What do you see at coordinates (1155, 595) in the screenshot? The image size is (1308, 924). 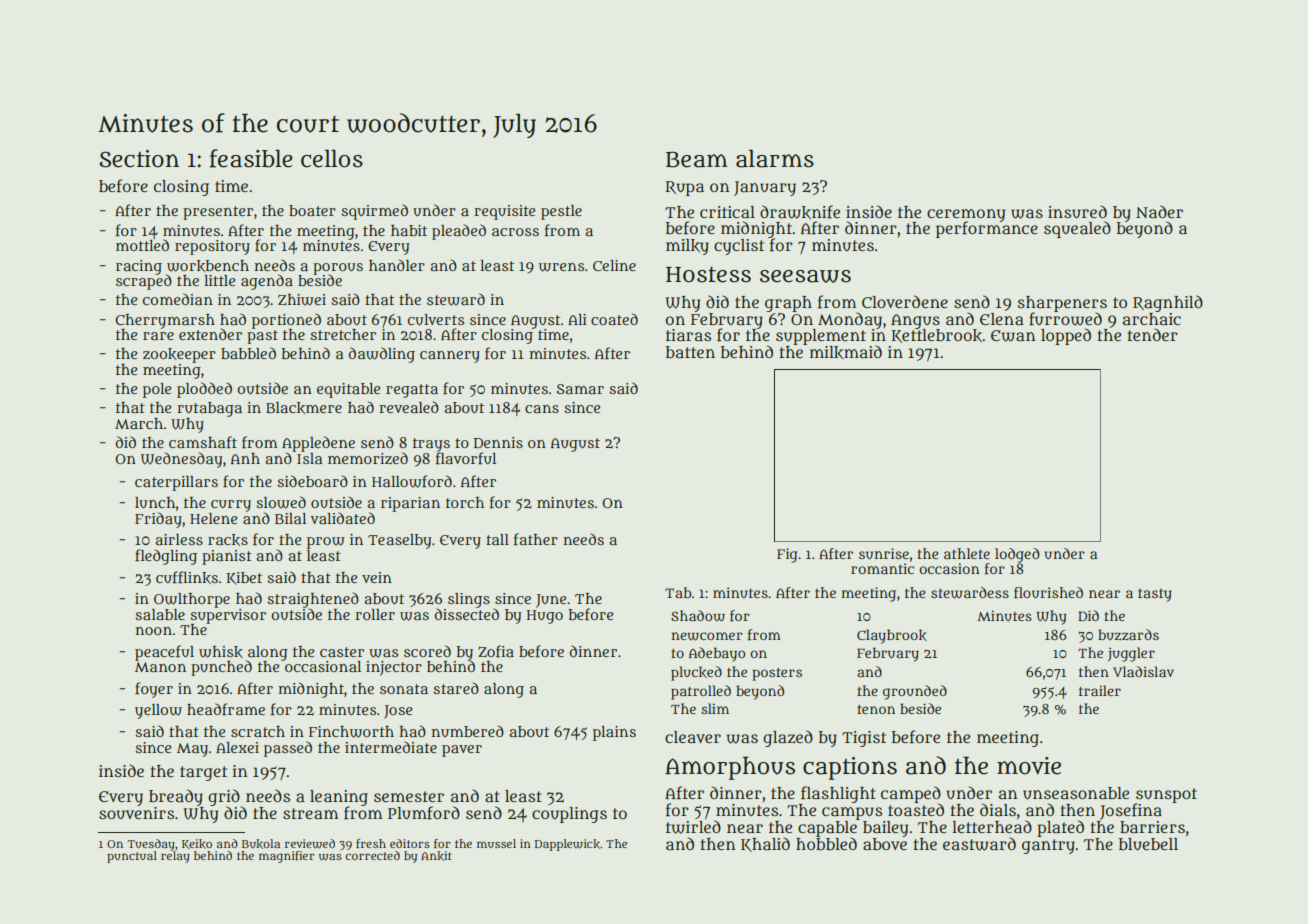 I see `tasty` at bounding box center [1155, 595].
